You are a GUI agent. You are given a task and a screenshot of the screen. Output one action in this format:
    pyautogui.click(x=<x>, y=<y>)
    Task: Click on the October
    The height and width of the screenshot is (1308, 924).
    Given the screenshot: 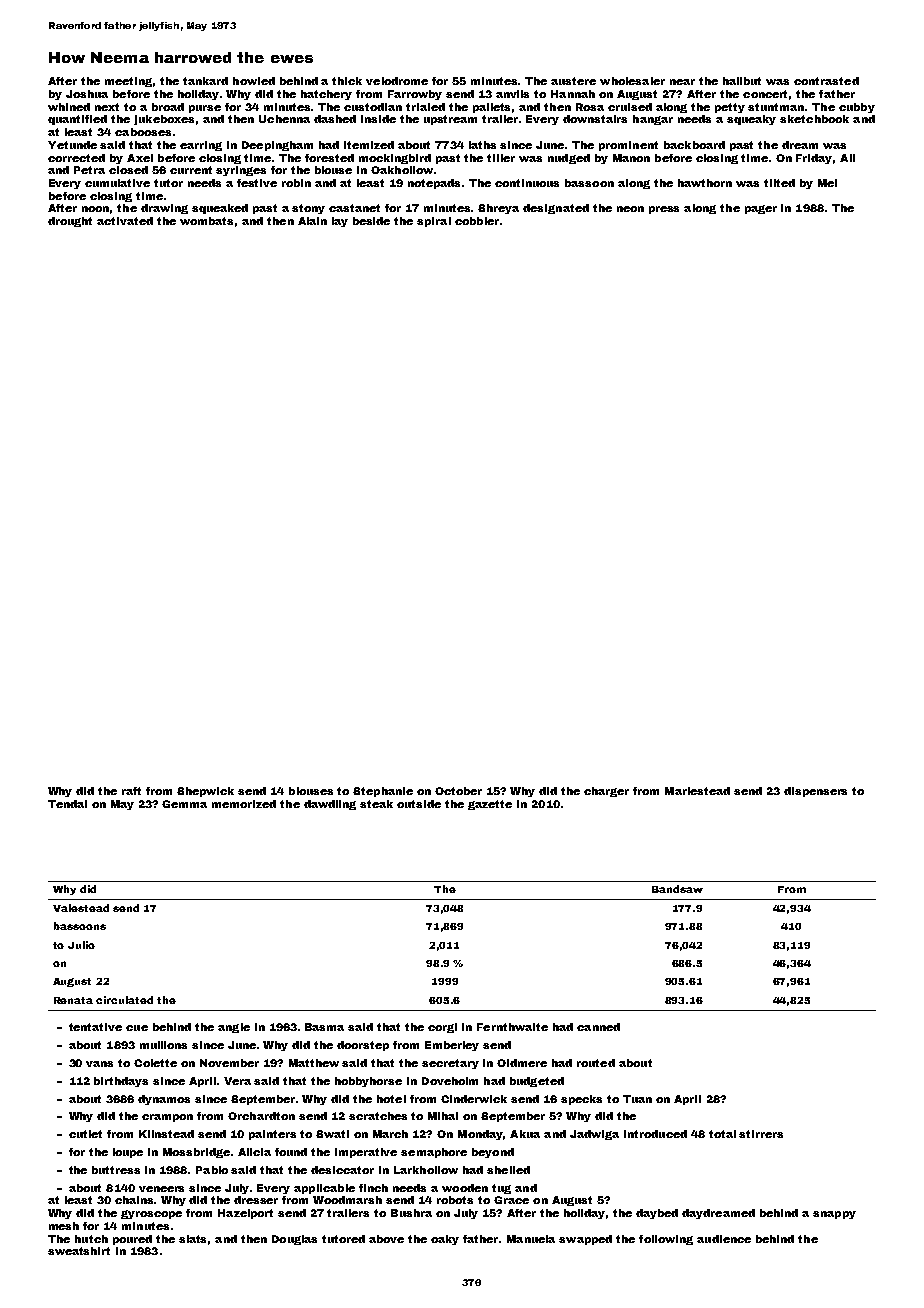 What is the action you would take?
    pyautogui.click(x=458, y=791)
